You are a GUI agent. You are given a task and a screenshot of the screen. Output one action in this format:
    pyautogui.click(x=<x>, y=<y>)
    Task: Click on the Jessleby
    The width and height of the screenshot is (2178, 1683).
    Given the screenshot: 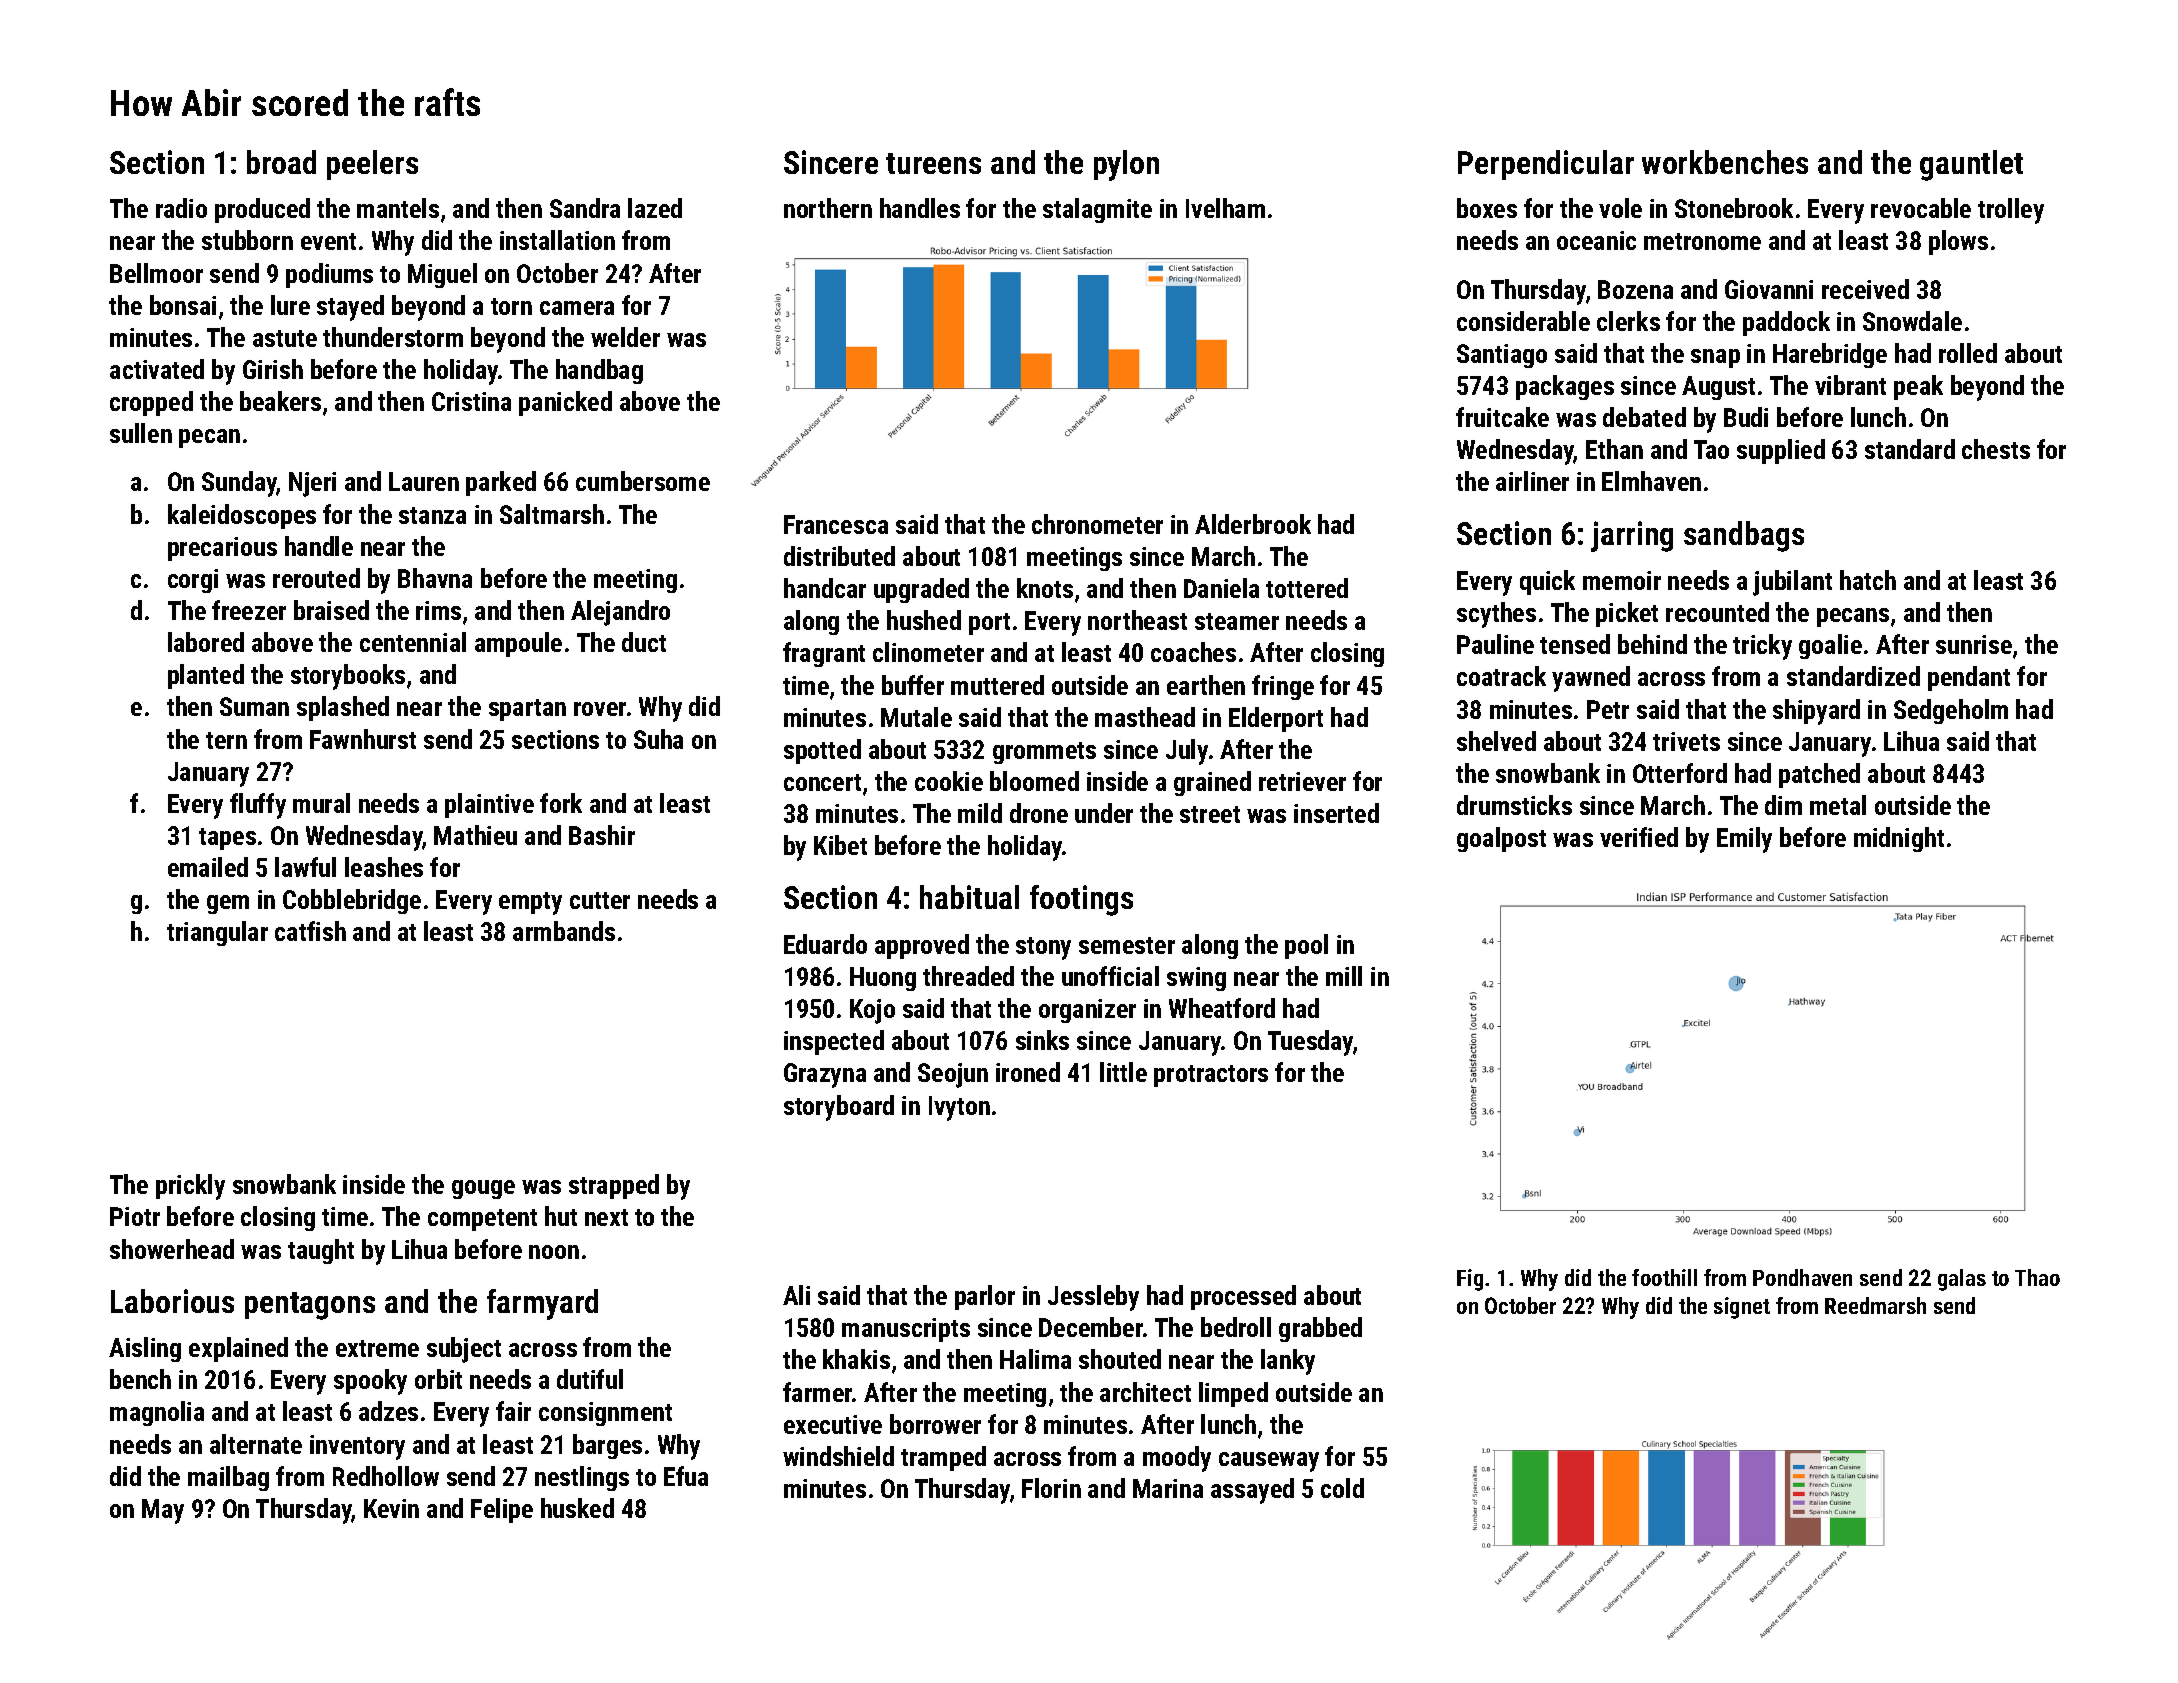 What is the action you would take?
    pyautogui.click(x=1093, y=1298)
